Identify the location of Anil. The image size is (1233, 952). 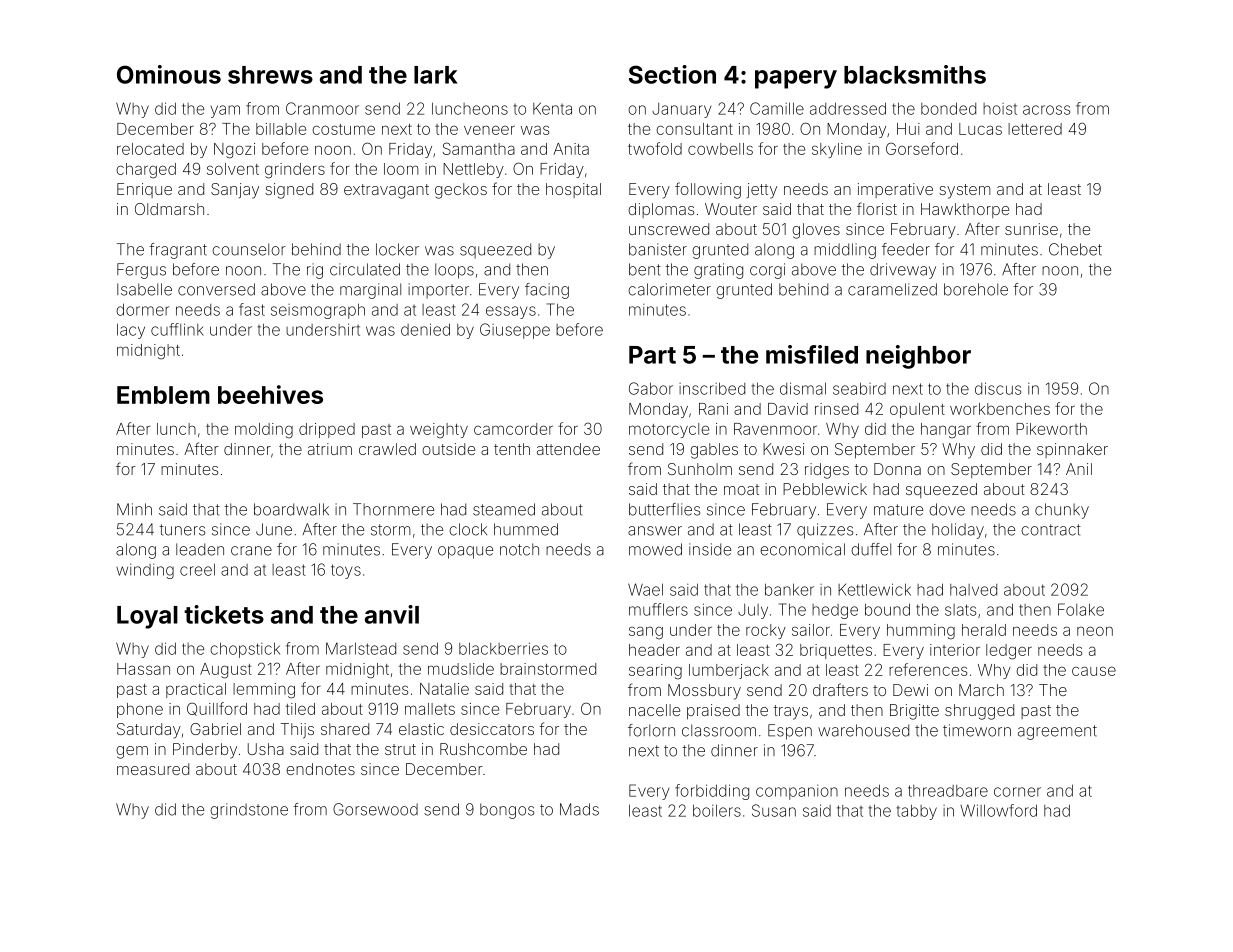
(1079, 469).
